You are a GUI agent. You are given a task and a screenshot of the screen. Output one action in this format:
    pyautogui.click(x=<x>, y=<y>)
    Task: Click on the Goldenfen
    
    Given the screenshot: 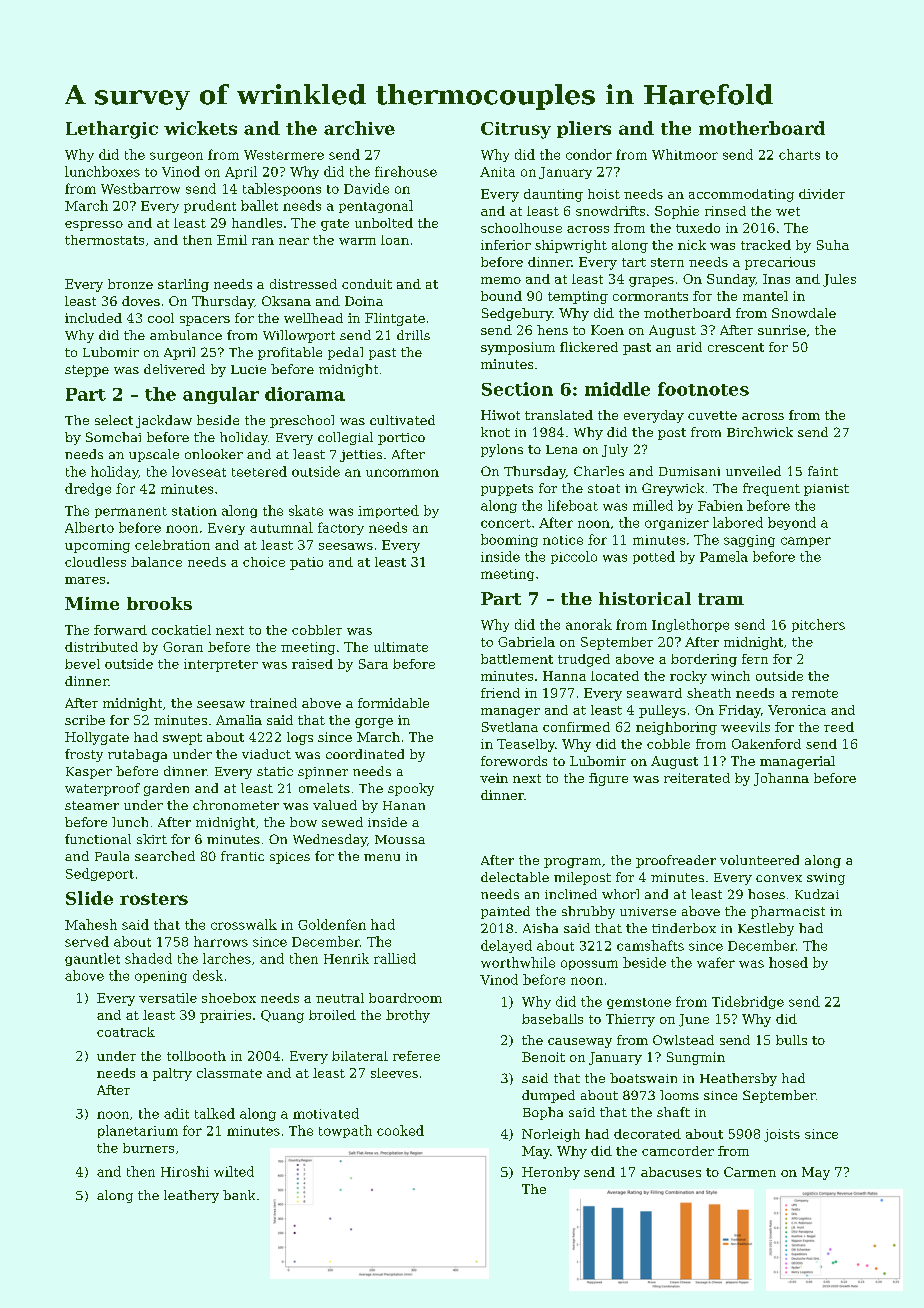 What is the action you would take?
    pyautogui.click(x=332, y=924)
